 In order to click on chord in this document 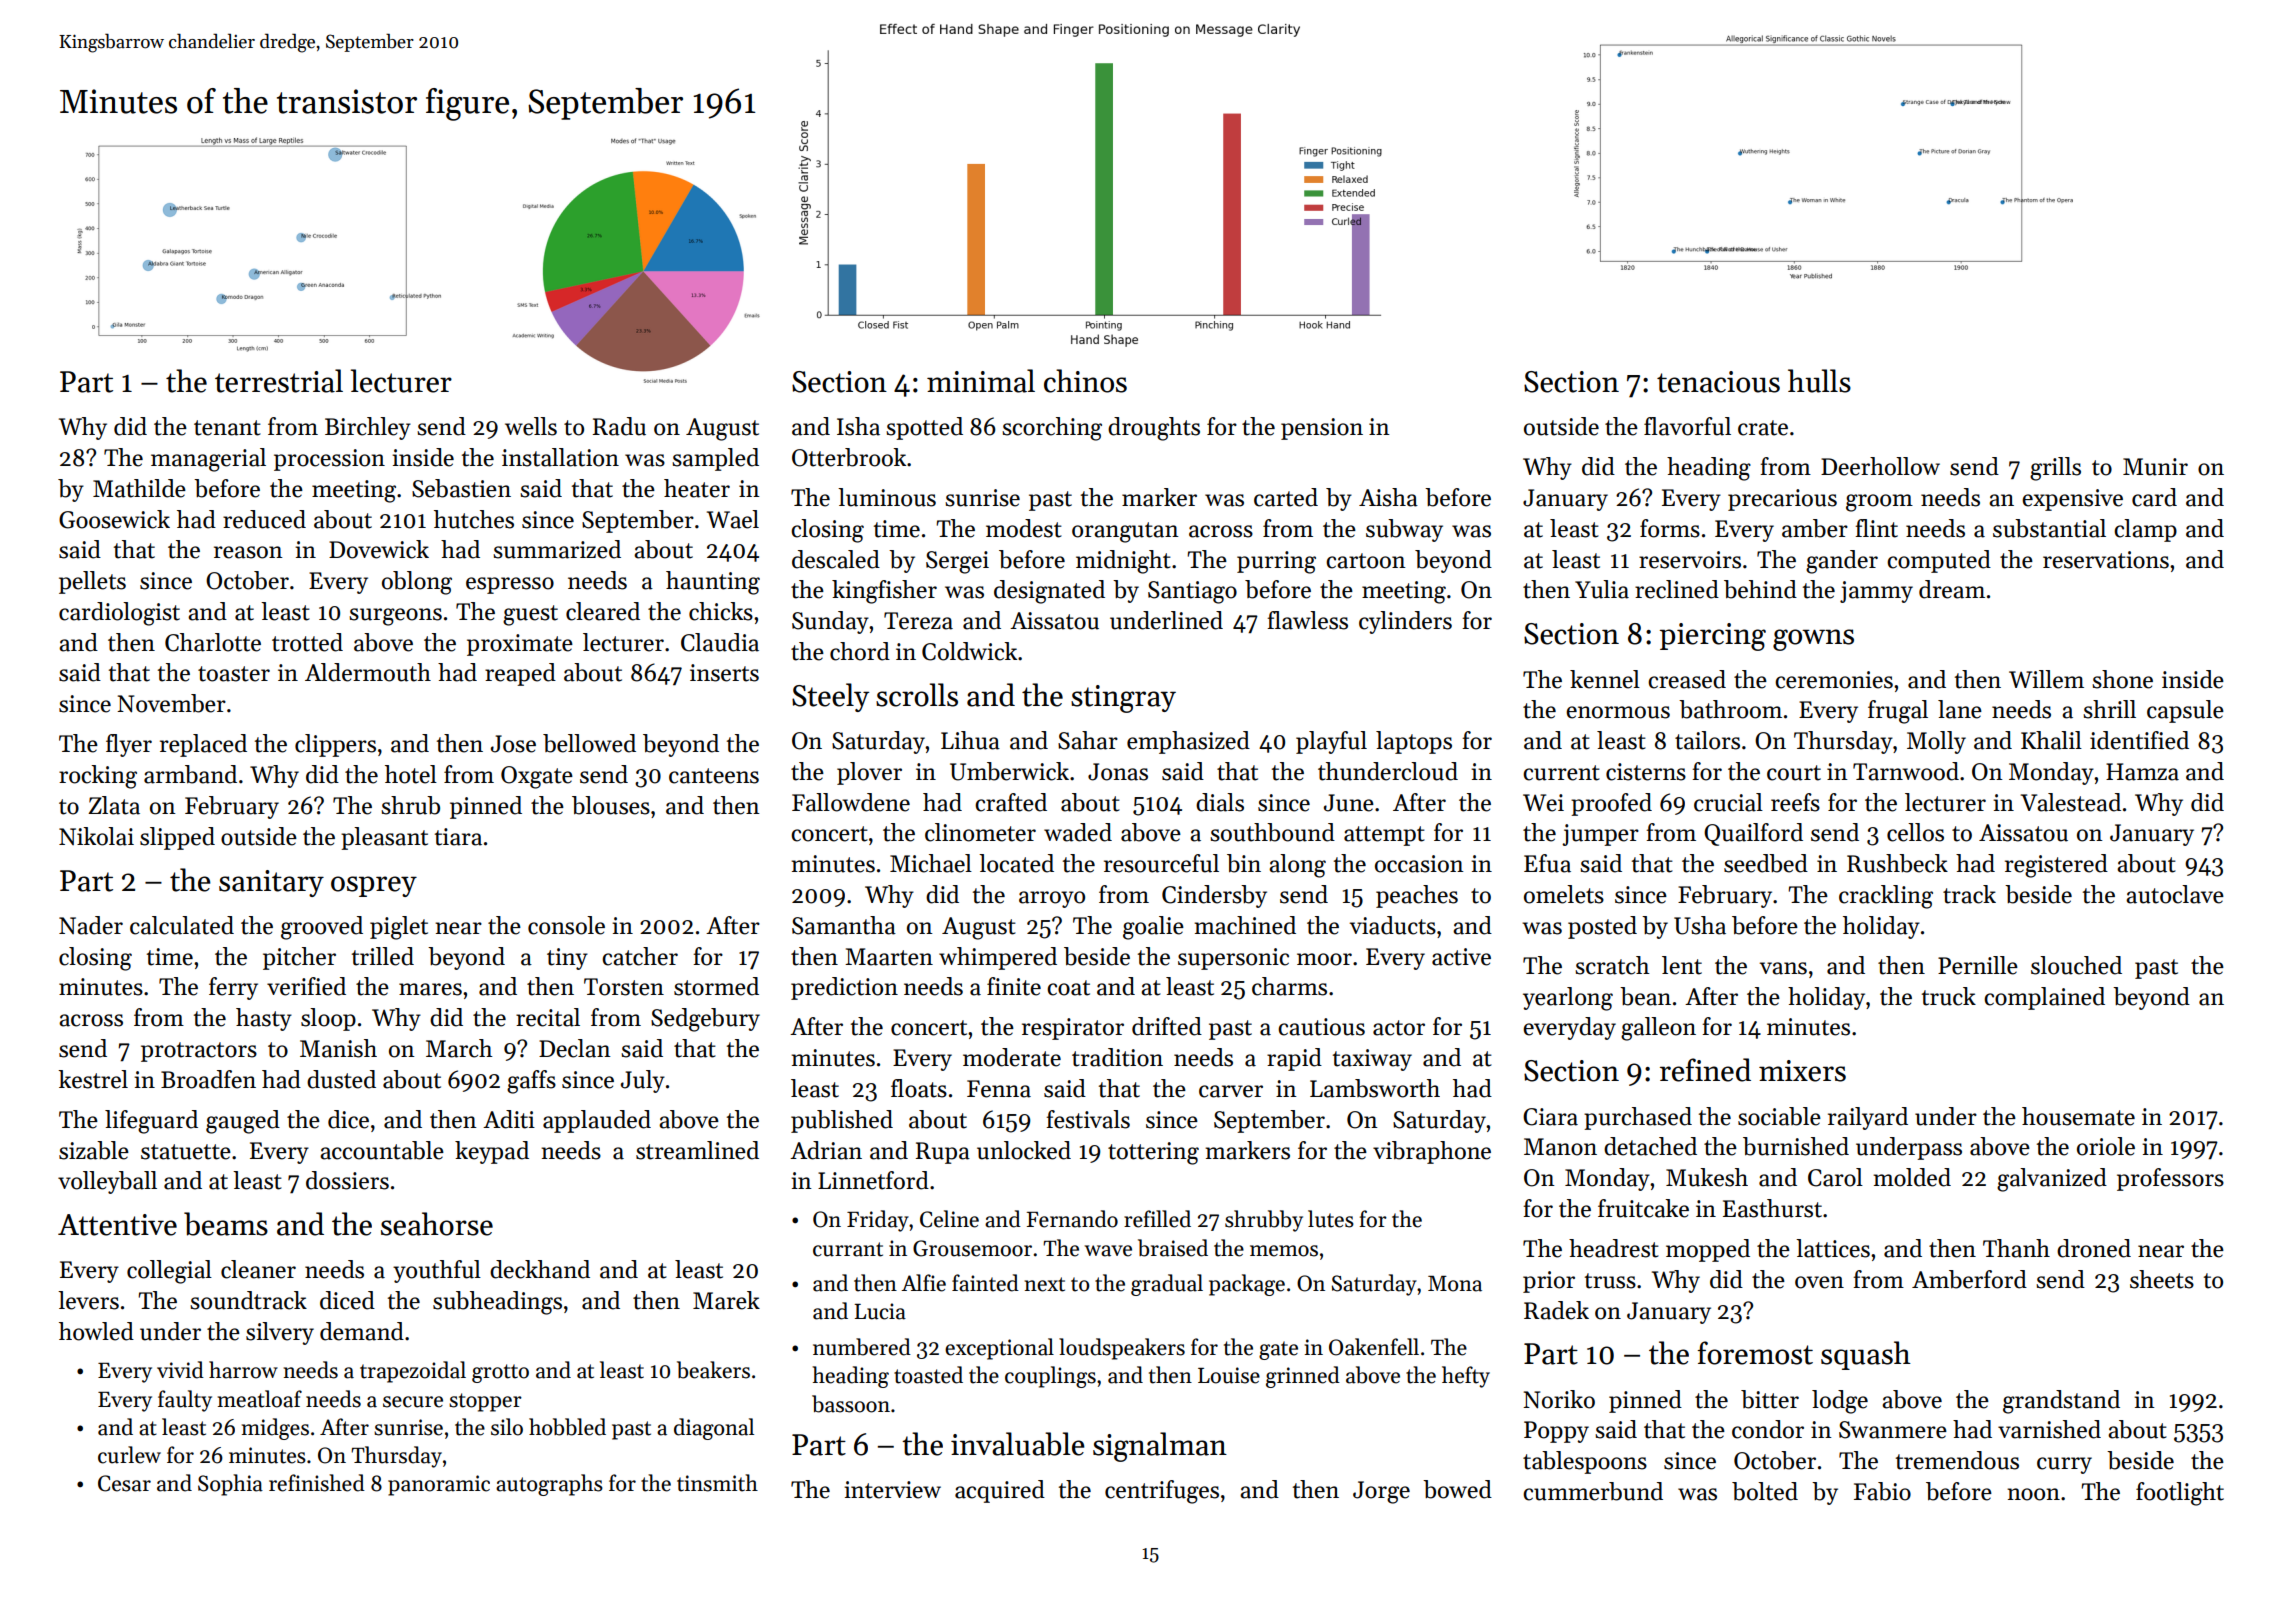, I will do `click(860, 651)`.
